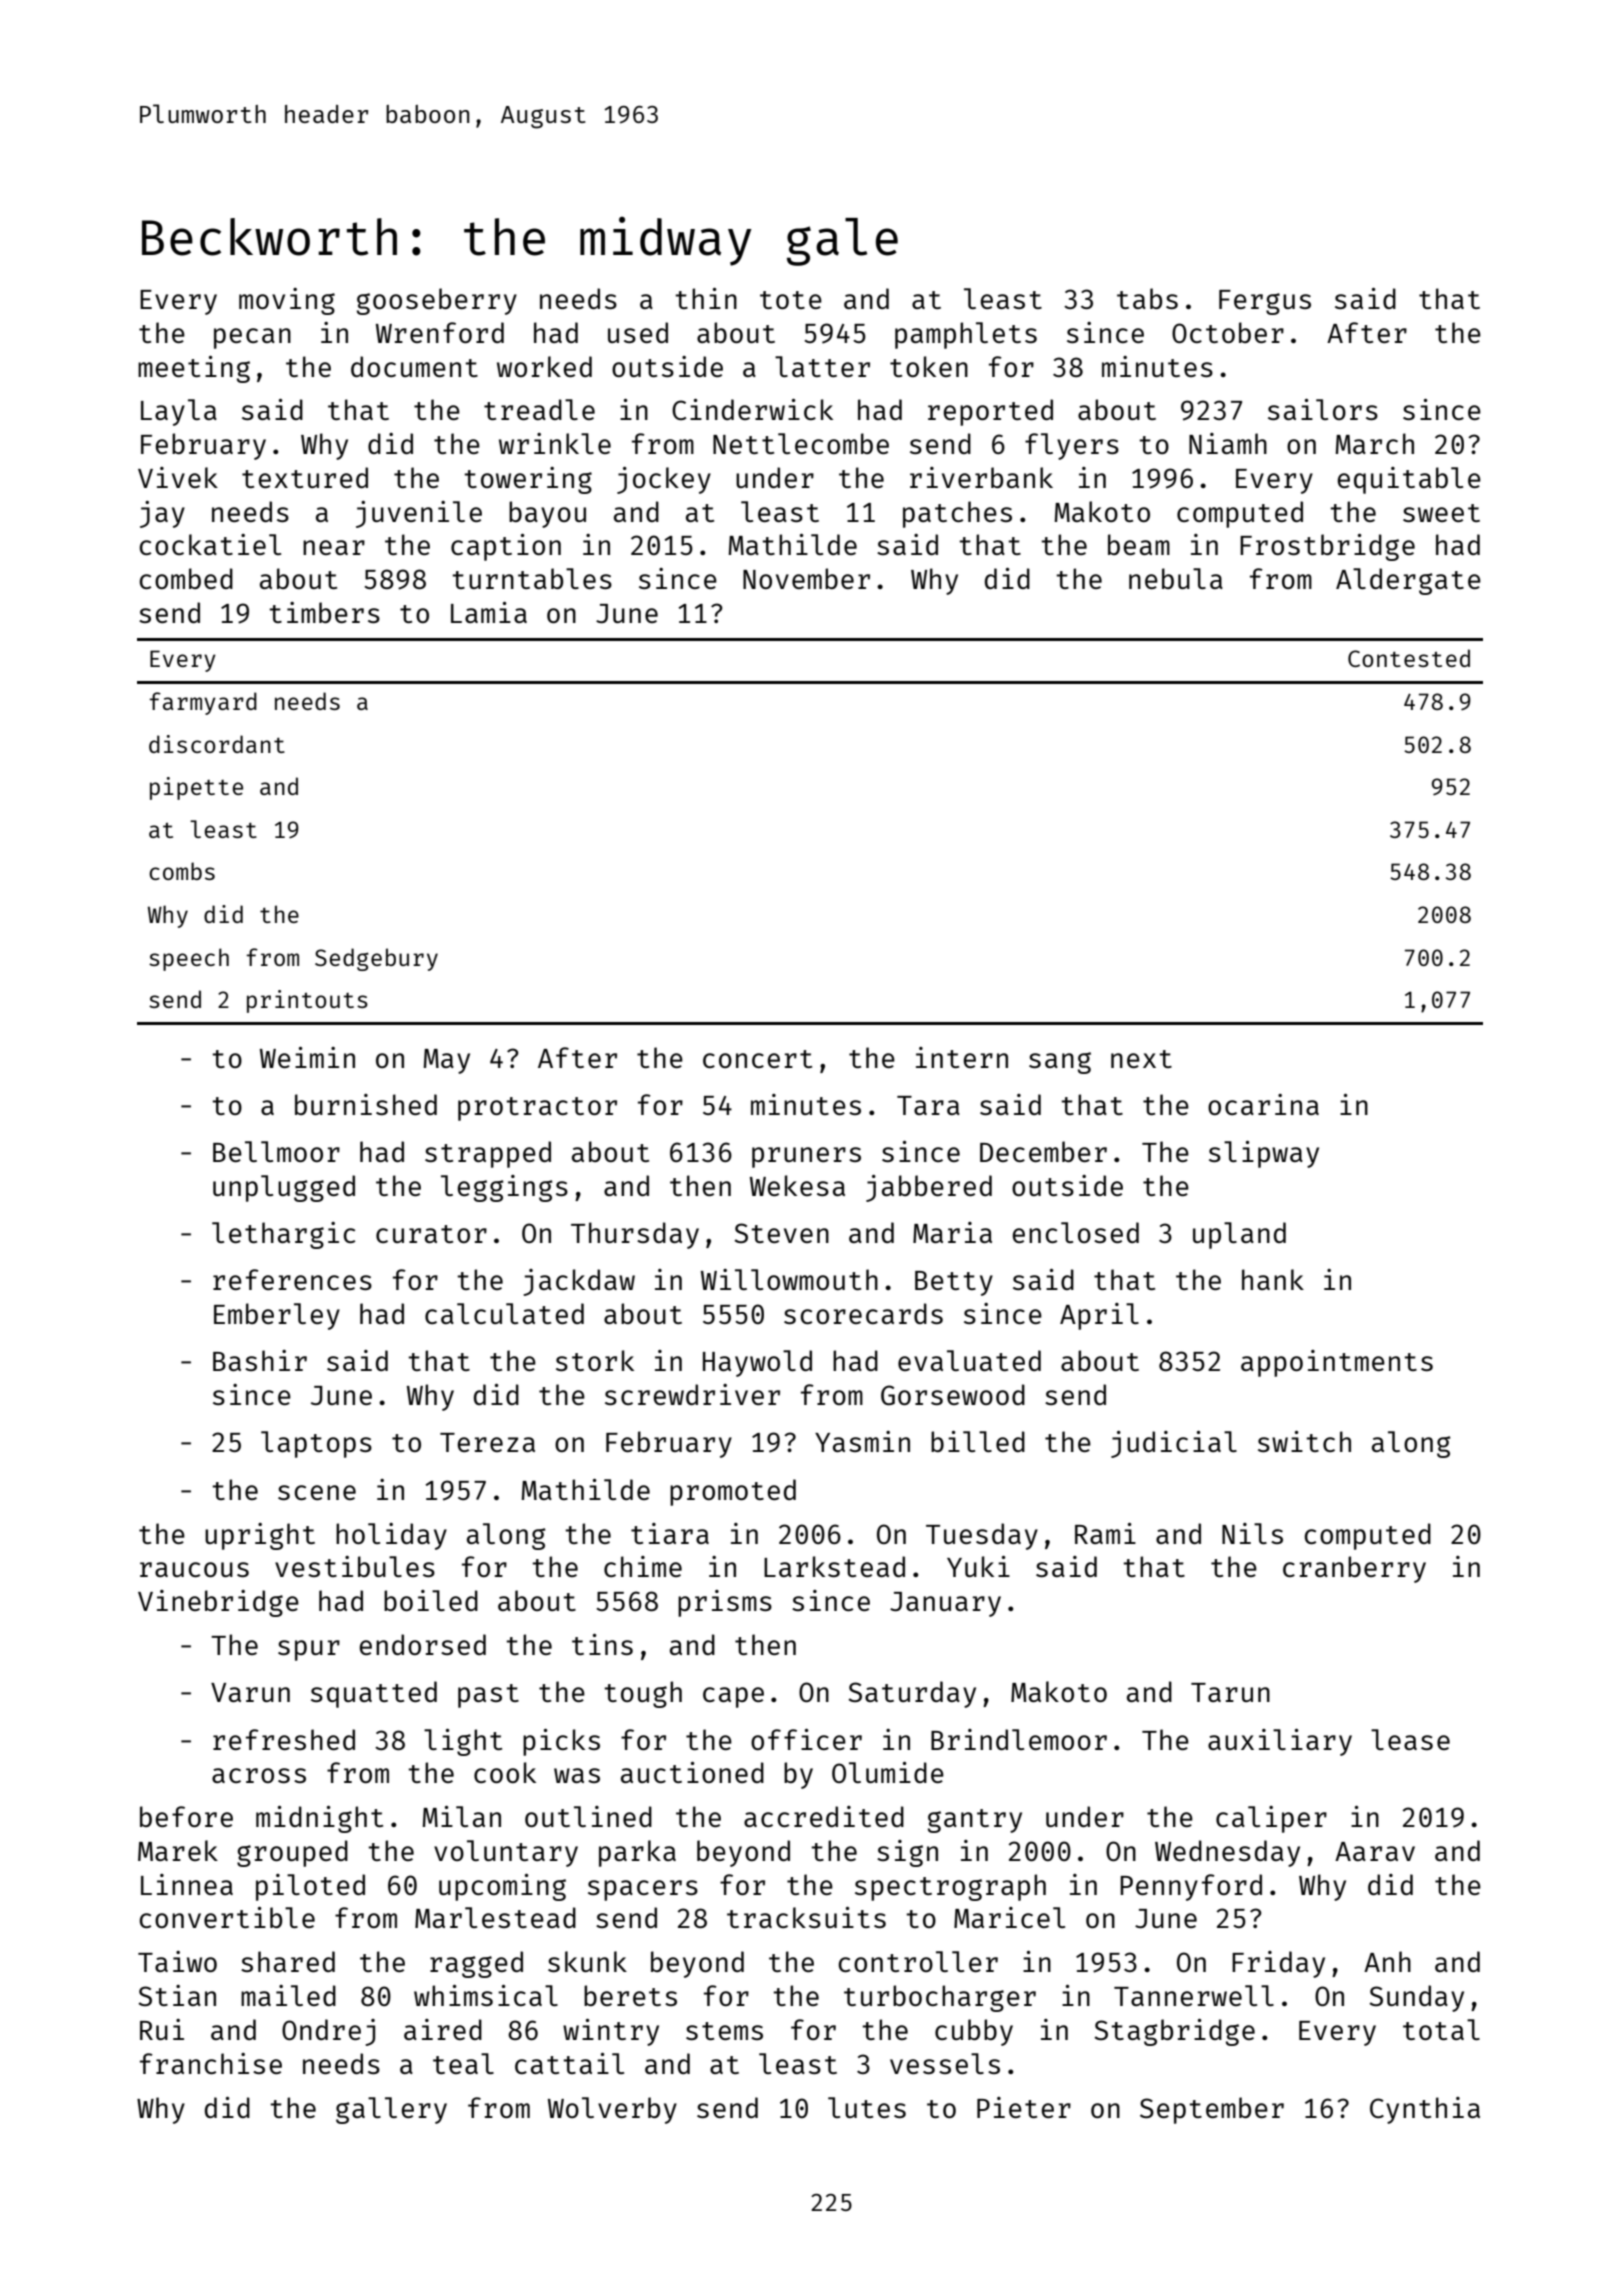  What do you see at coordinates (806, 1157) in the image?
I see `pruners` at bounding box center [806, 1157].
